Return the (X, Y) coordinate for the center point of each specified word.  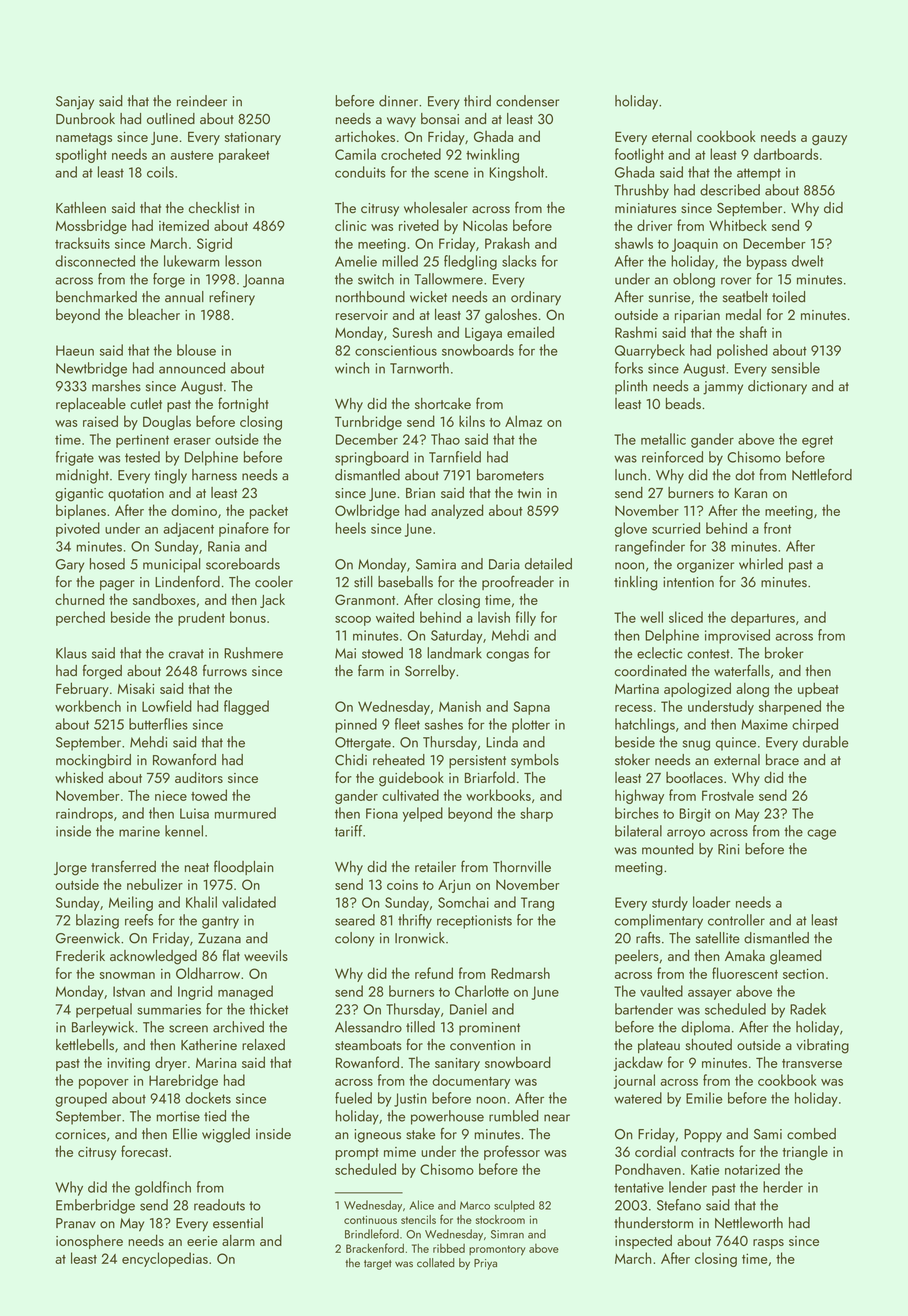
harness (214, 475)
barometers (510, 475)
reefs (139, 920)
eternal (672, 136)
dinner (398, 101)
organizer (705, 566)
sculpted (514, 1206)
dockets (208, 1098)
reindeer (202, 101)
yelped (422, 814)
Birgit (695, 815)
